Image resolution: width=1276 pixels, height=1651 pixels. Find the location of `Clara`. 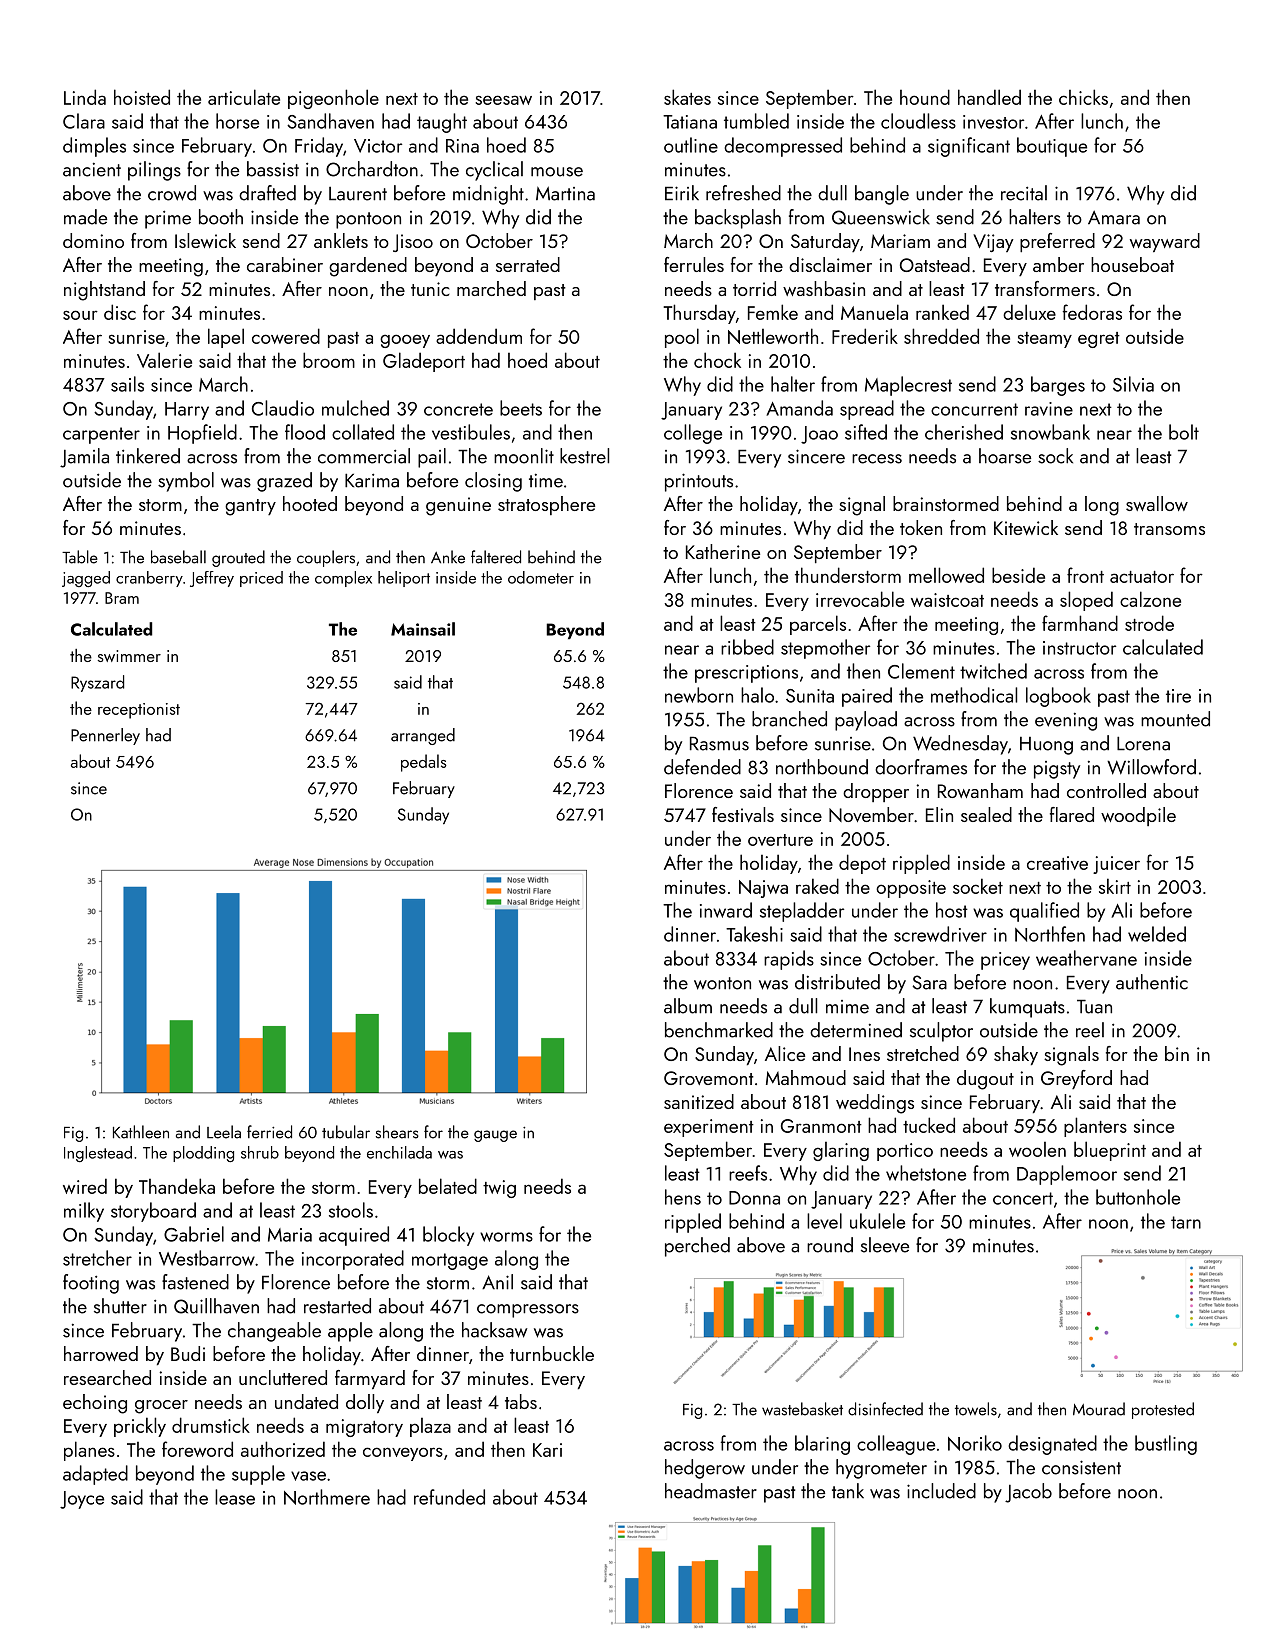

Clara is located at coordinates (84, 121).
